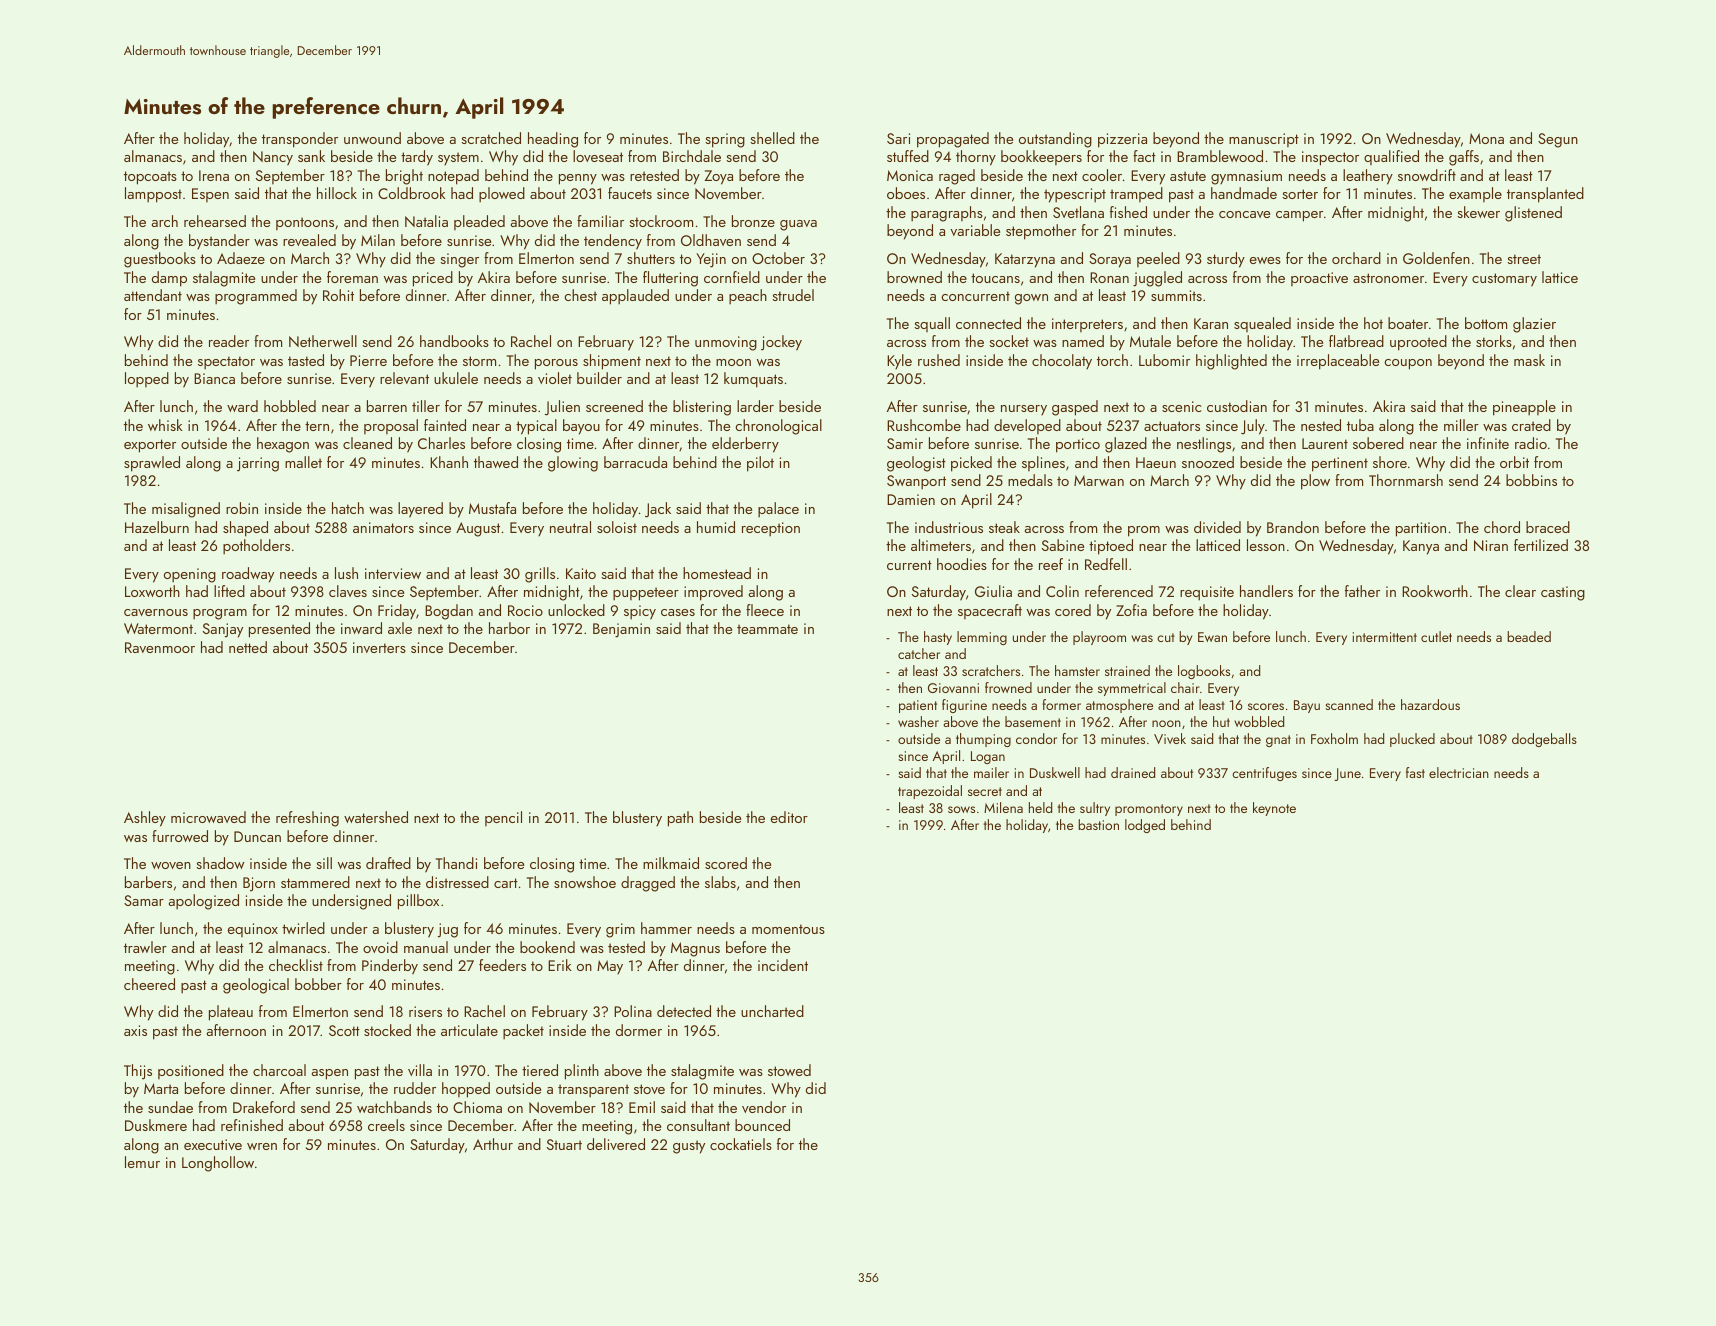 This document has width=1716, height=1326. Describe the element at coordinates (1109, 277) in the document. I see `Ronan` at that location.
